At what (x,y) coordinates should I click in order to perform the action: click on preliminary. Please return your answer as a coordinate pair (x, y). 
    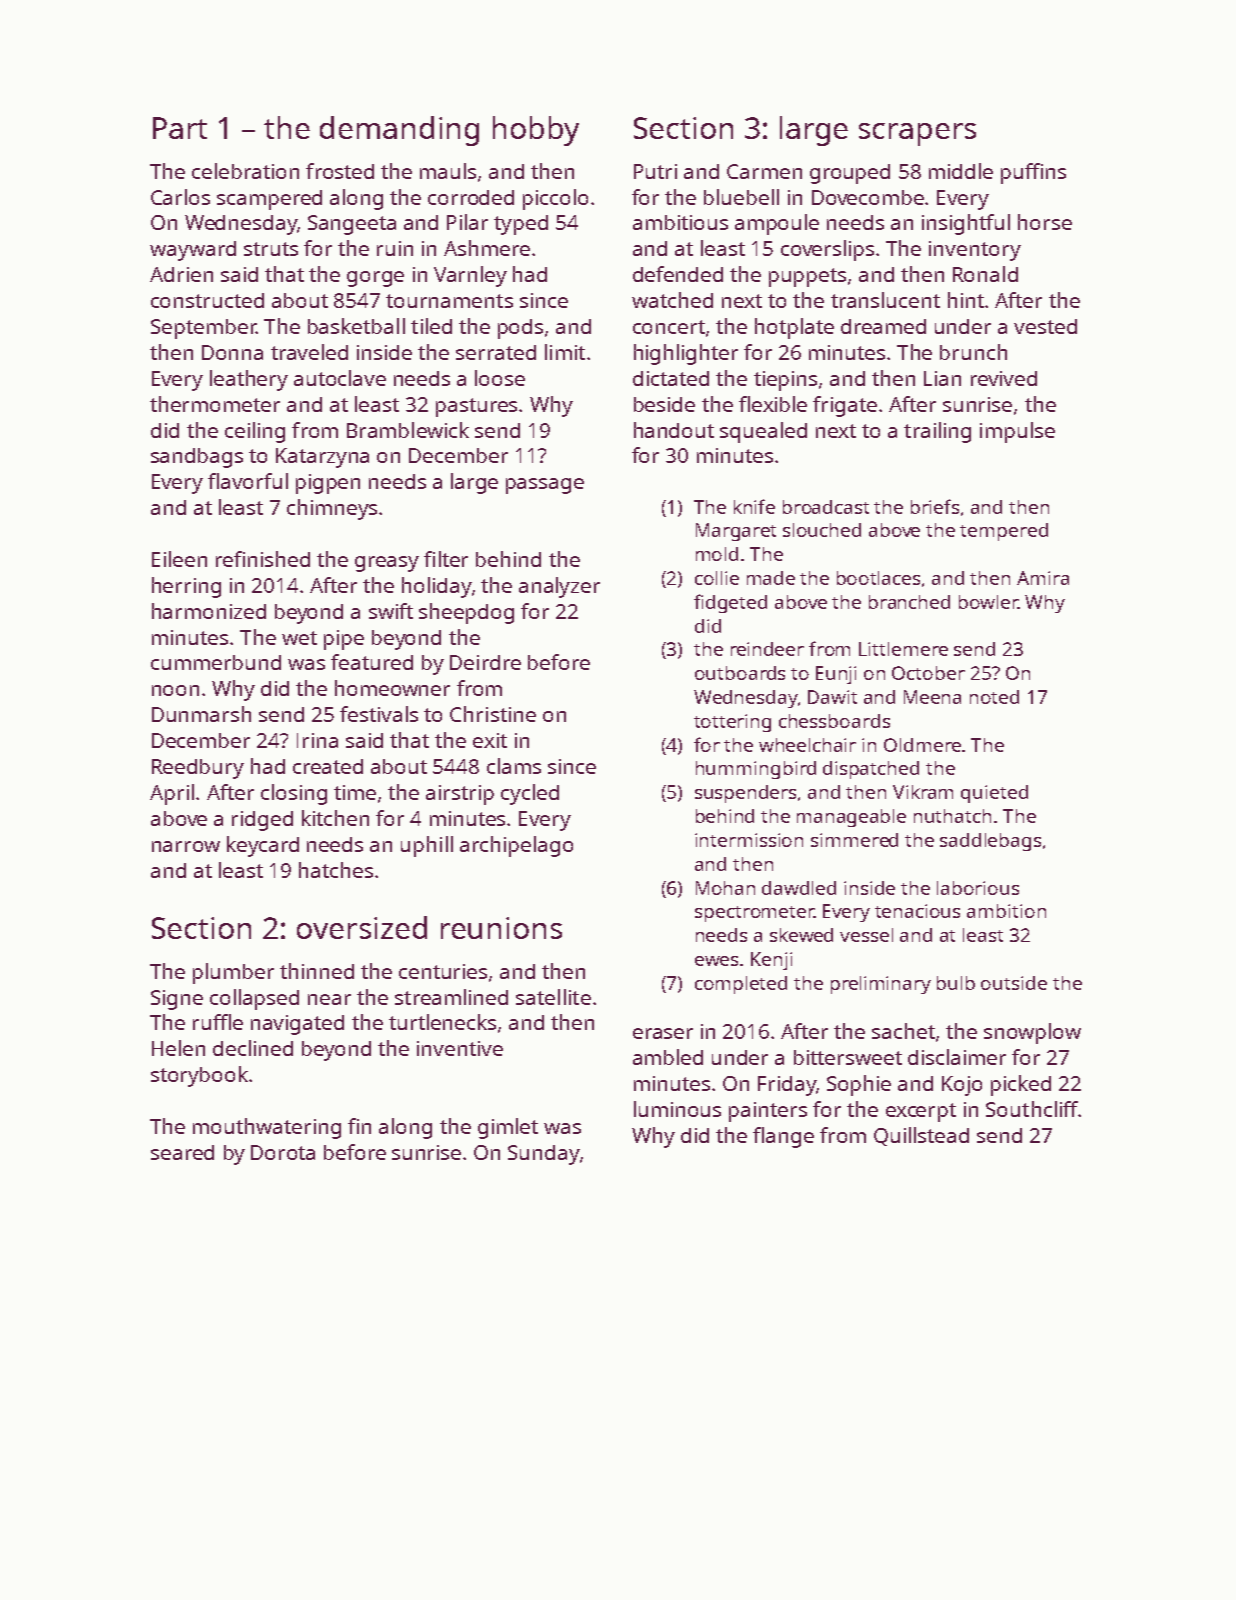
    Looking at the image, I should click on (881, 985).
